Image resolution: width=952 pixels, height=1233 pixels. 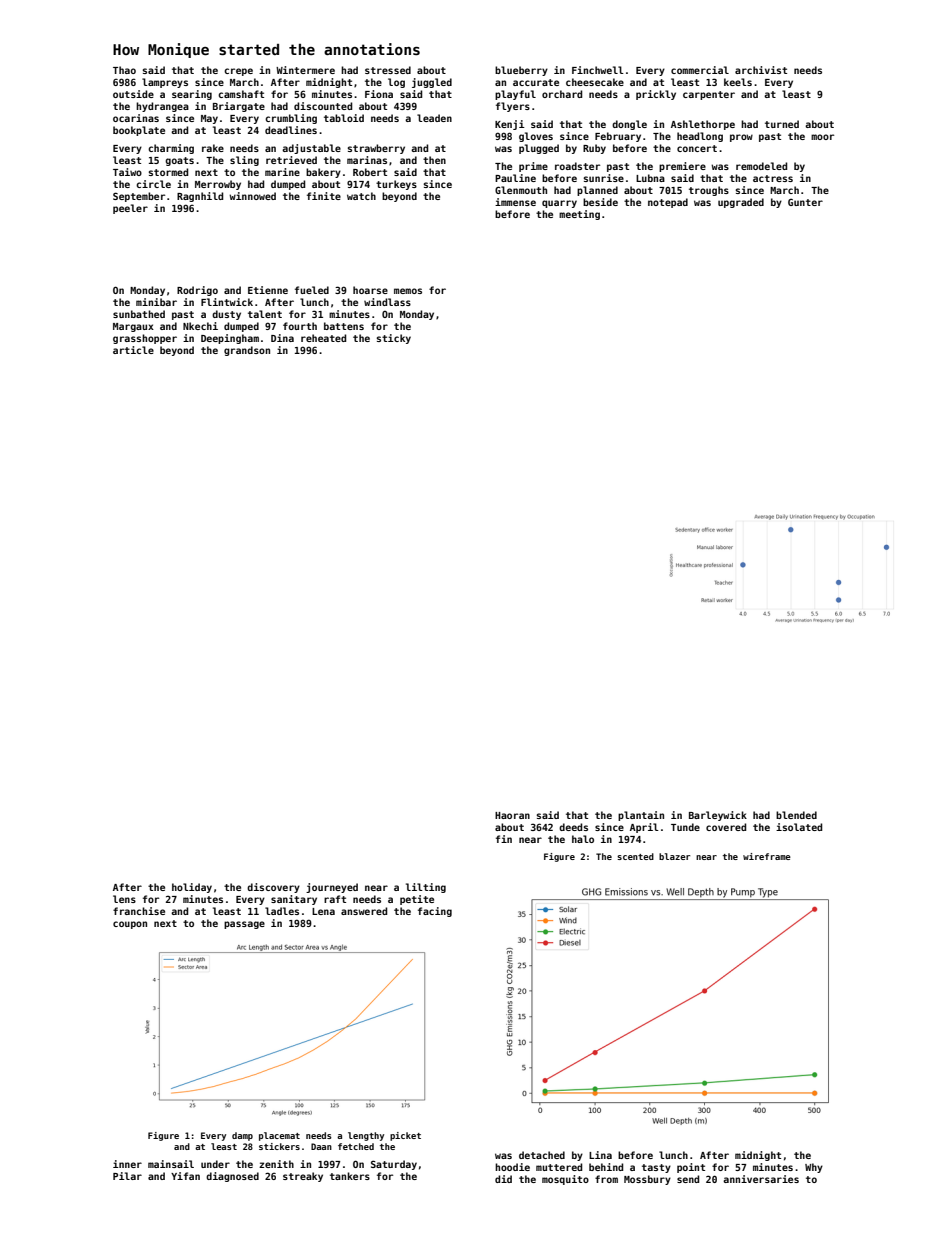 What do you see at coordinates (133, 350) in the screenshot?
I see `article` at bounding box center [133, 350].
